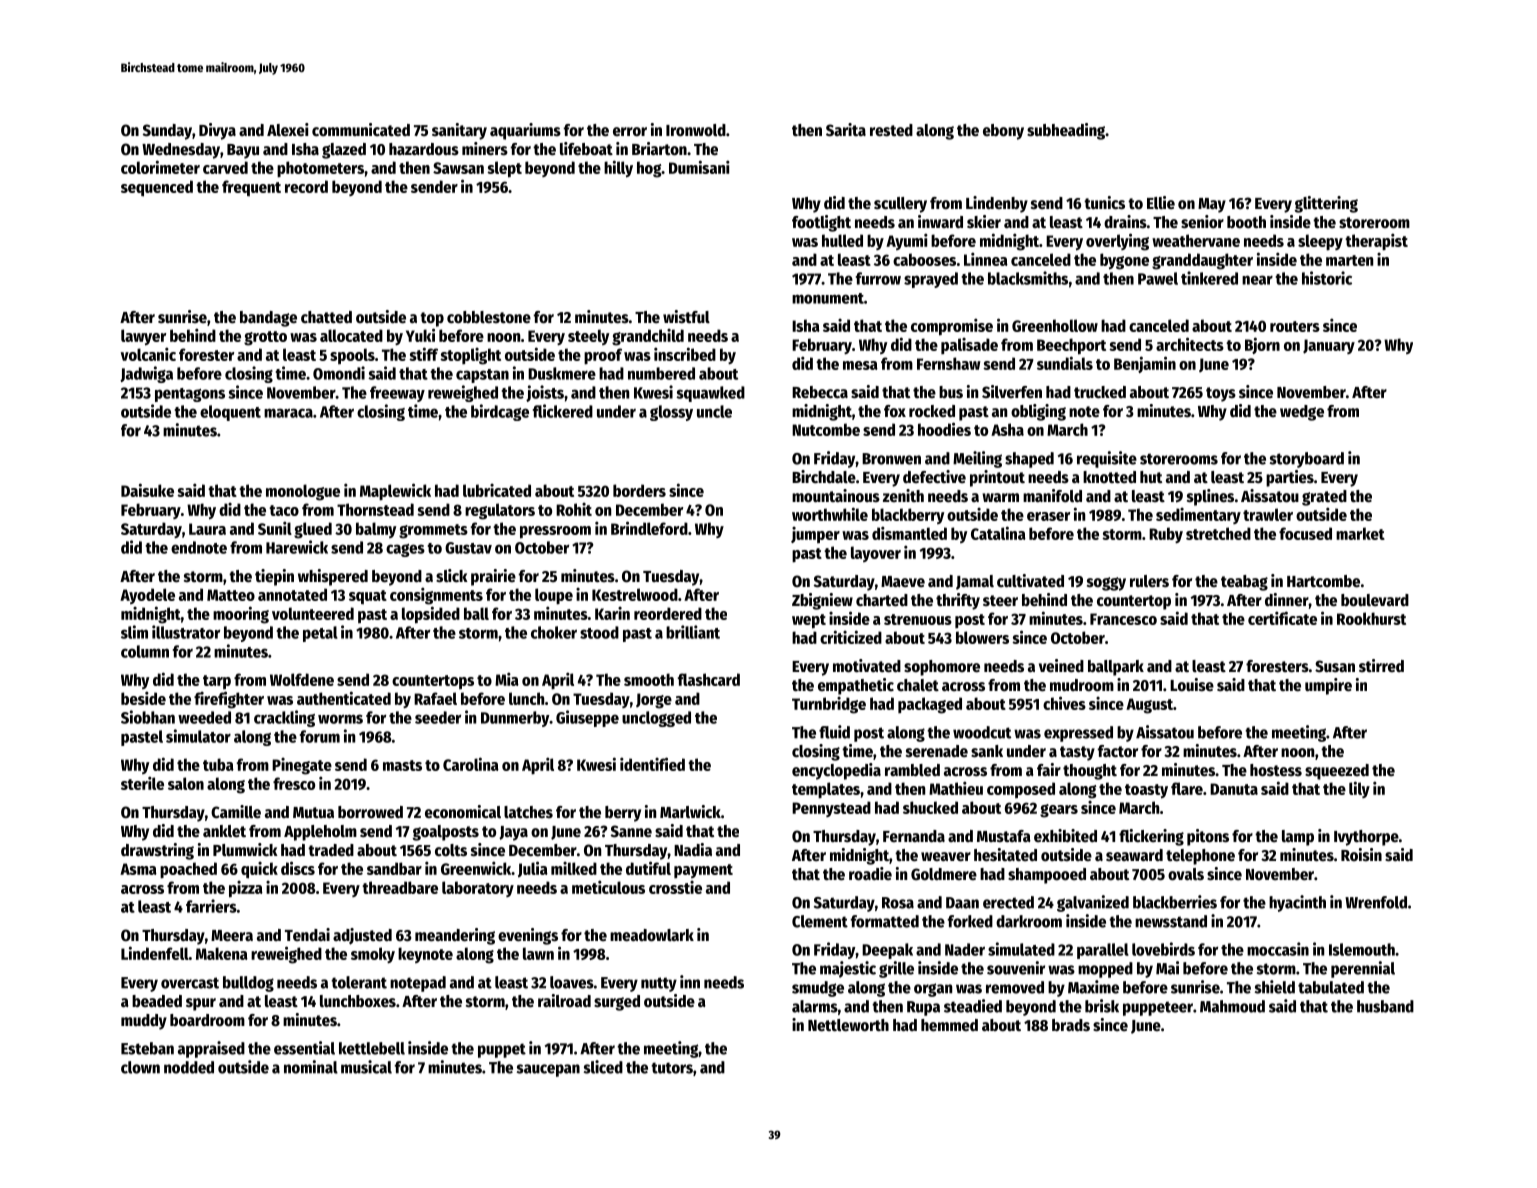 The height and width of the screenshot is (1188, 1537). I want to click on beaded, so click(157, 1001).
